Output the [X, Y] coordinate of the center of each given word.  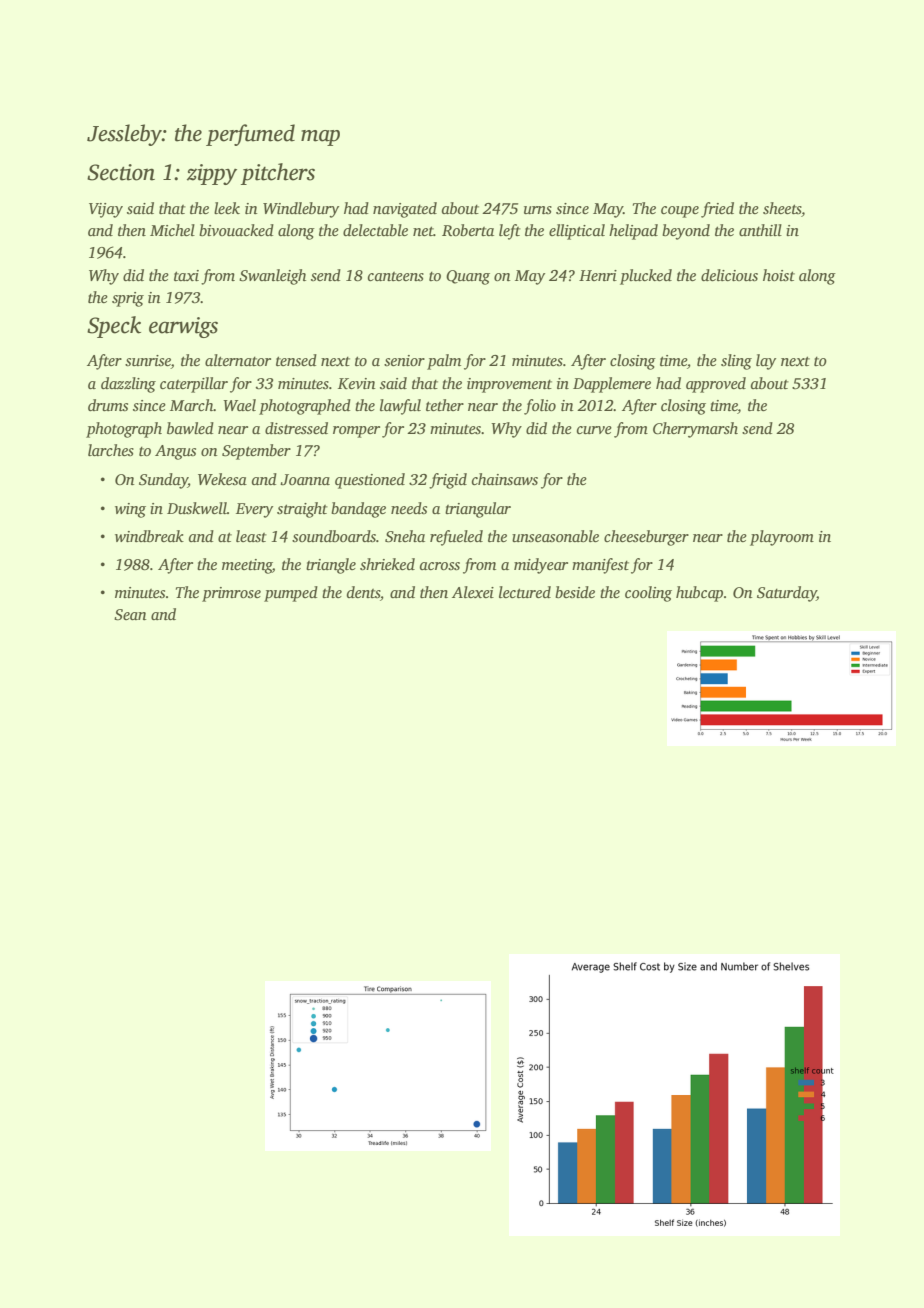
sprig [128, 299]
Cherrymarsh [695, 430]
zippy [212, 174]
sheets [782, 208]
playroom [782, 538]
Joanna [305, 480]
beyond [686, 232]
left [510, 232]
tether [445, 405]
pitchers [278, 174]
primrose [231, 594]
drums [108, 405]
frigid [448, 481]
